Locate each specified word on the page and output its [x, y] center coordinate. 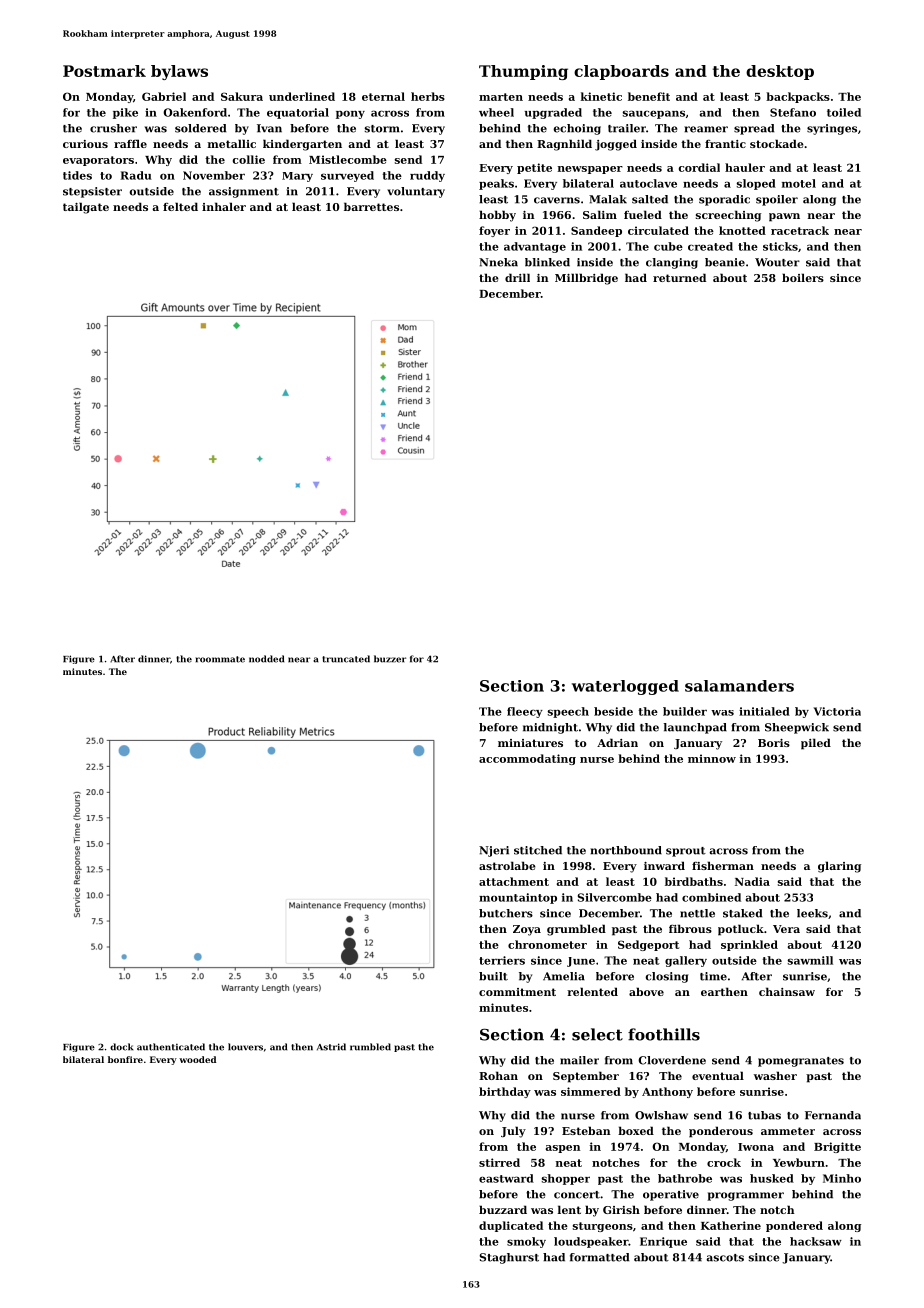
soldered [200, 128]
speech [568, 712]
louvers [245, 1047]
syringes [832, 129]
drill [517, 277]
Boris [774, 743]
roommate [220, 659]
